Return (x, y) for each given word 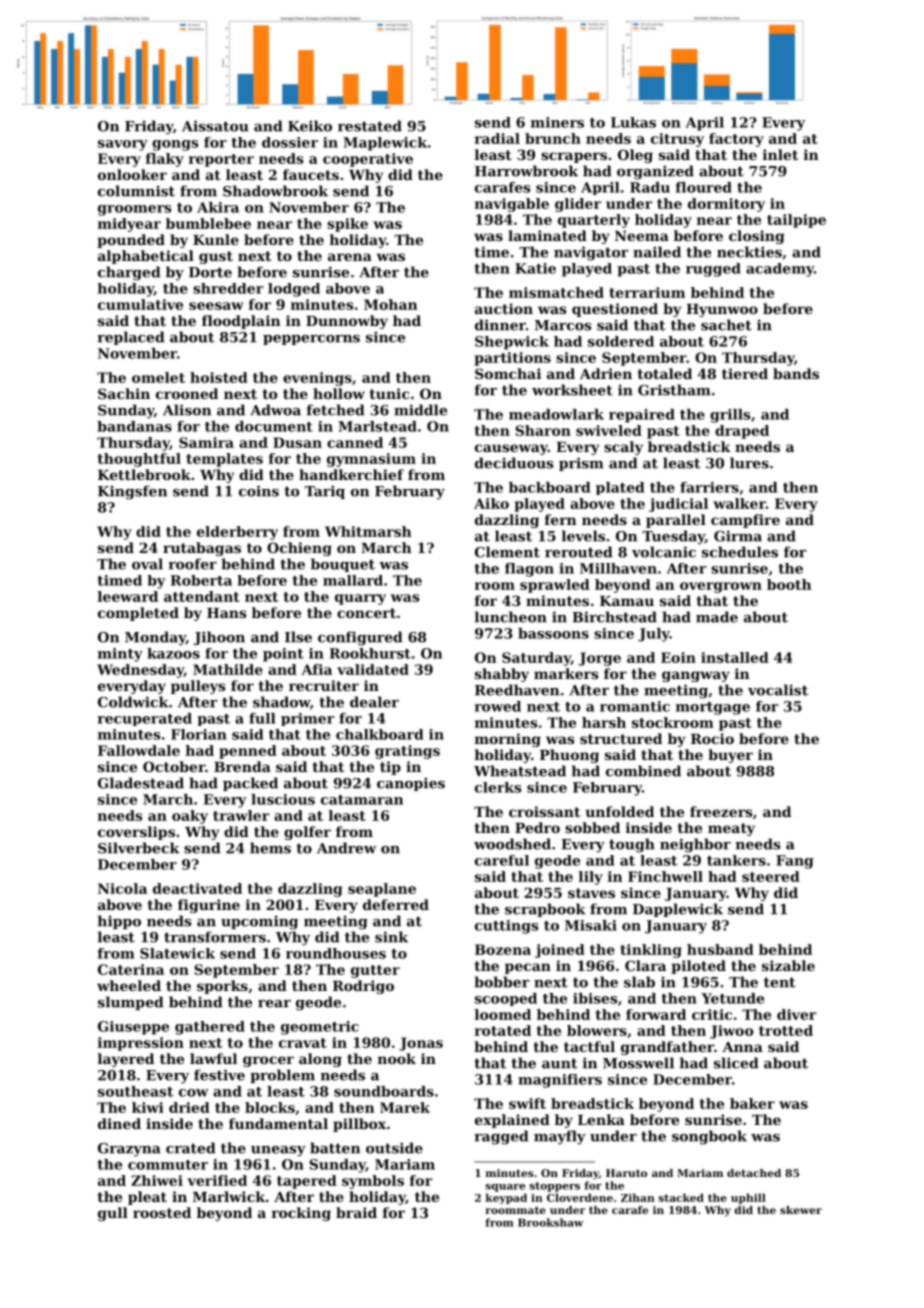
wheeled (129, 985)
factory (736, 140)
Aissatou (215, 126)
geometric (320, 1028)
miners (557, 122)
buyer (730, 756)
